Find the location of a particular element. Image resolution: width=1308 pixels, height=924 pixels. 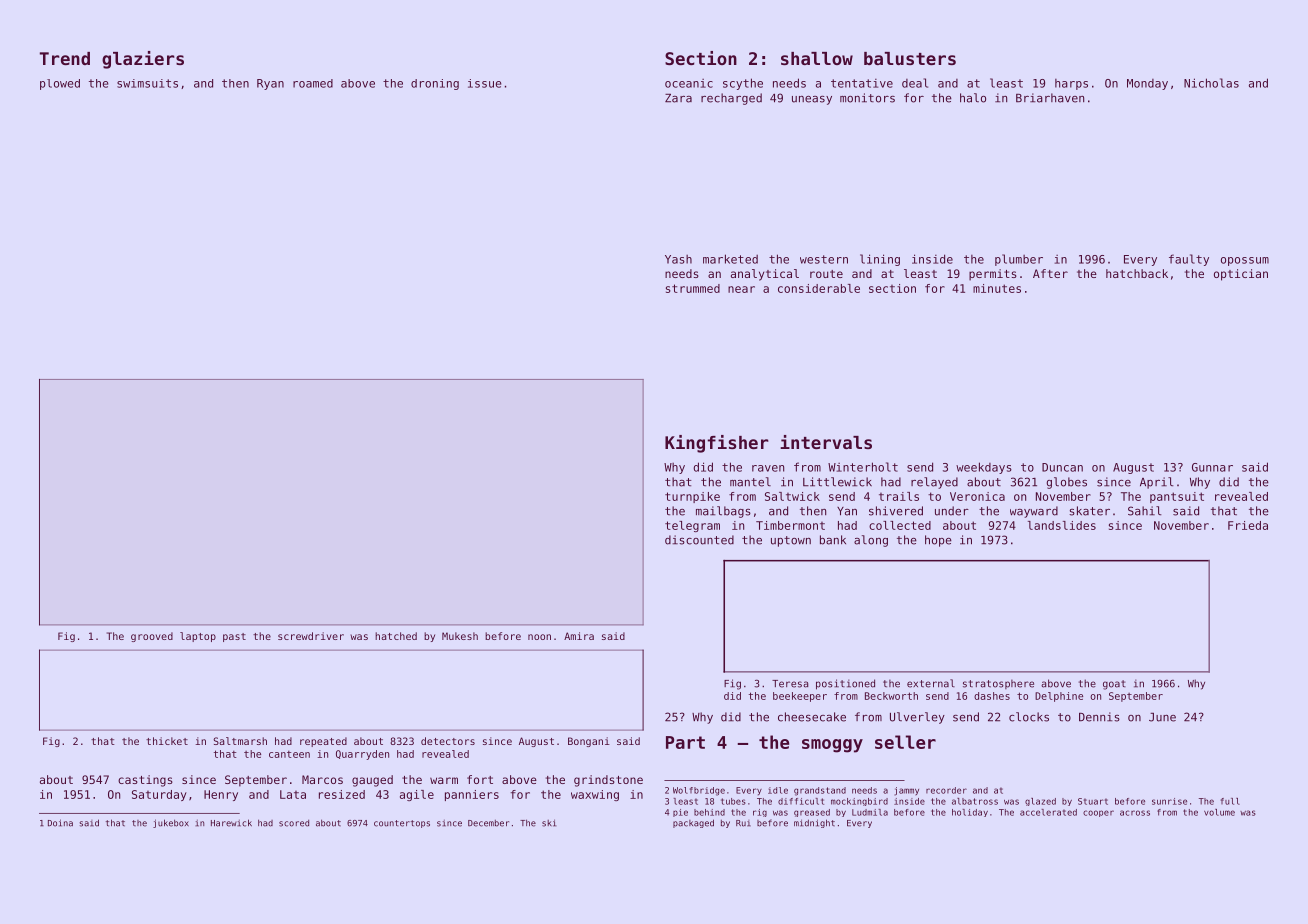

swimsuits is located at coordinates (147, 83).
